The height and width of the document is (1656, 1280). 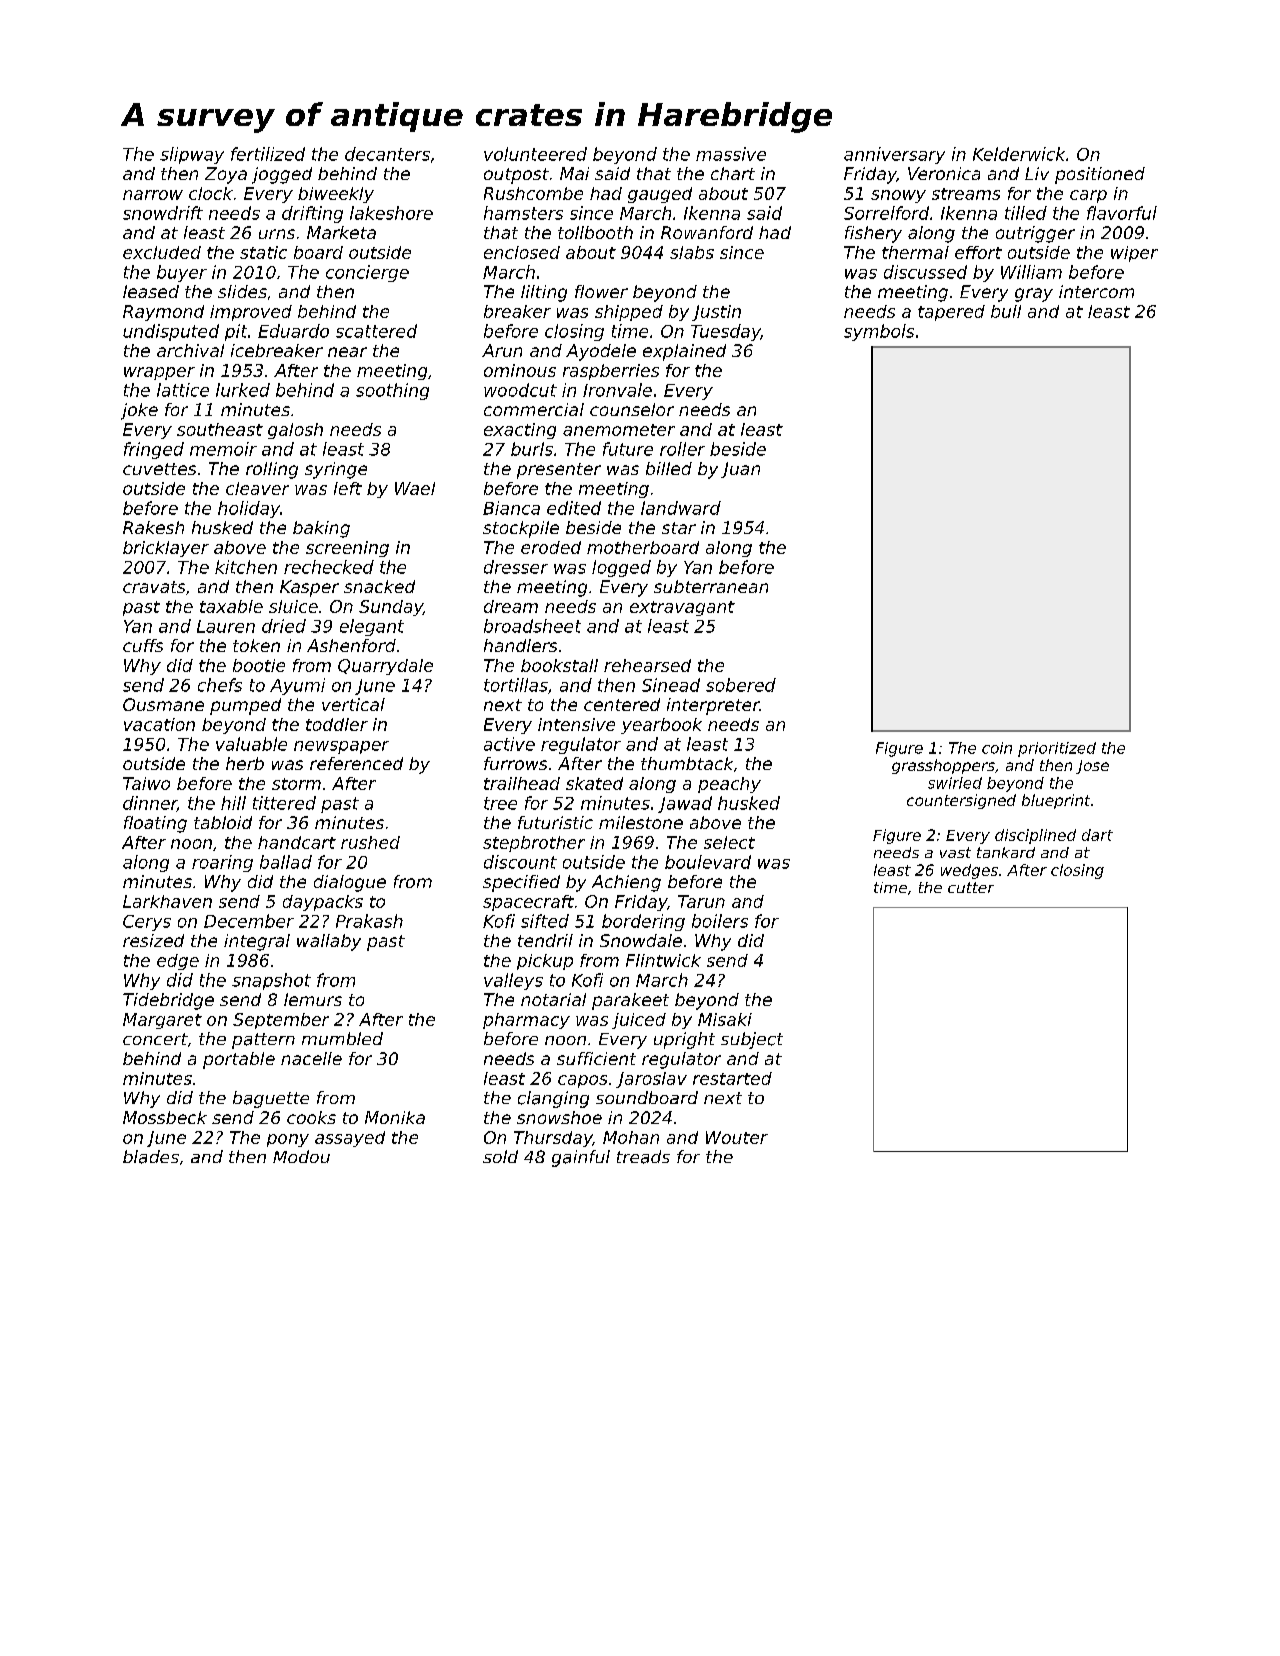 I want to click on sufficient, so click(x=596, y=1058).
